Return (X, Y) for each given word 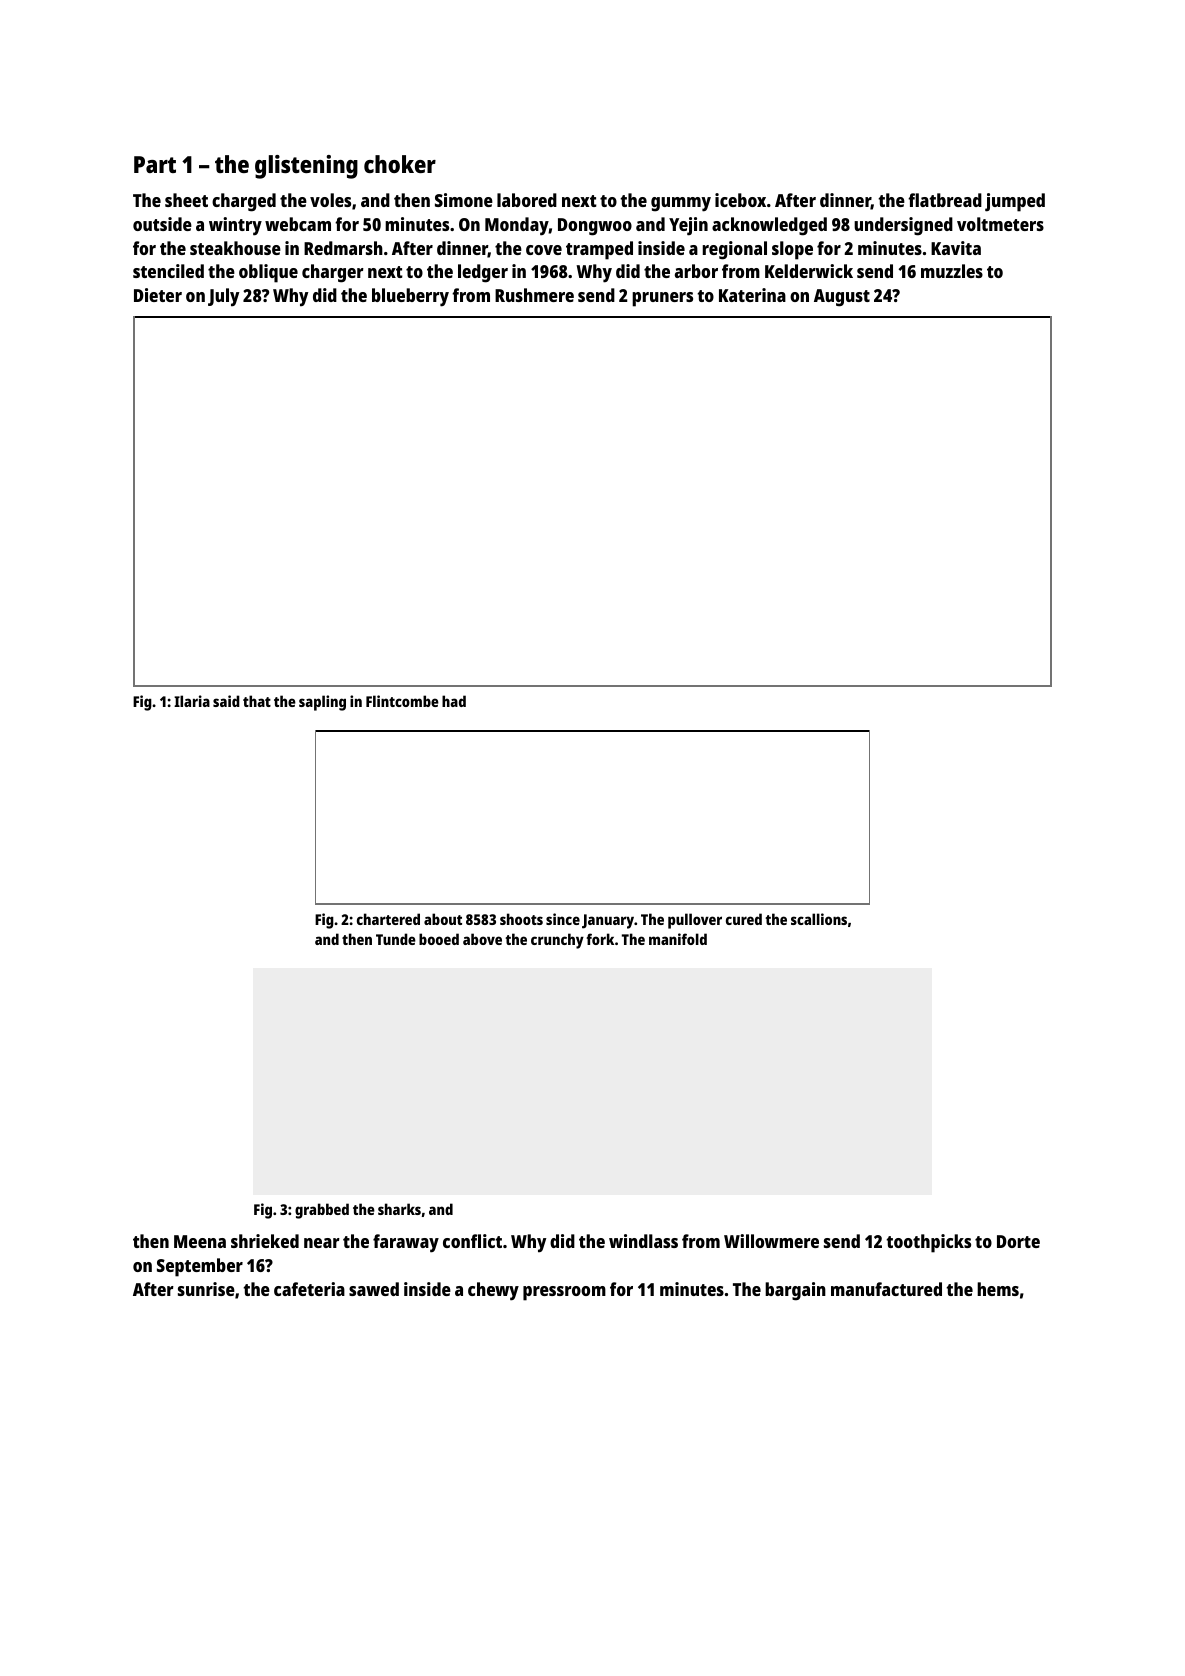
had (454, 701)
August (842, 298)
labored (527, 200)
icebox (740, 200)
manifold (678, 939)
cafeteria (309, 1289)
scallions (819, 919)
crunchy (557, 941)
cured (744, 919)
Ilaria (192, 701)
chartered (388, 919)
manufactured (886, 1289)
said (226, 701)
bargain (795, 1291)
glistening (306, 167)
